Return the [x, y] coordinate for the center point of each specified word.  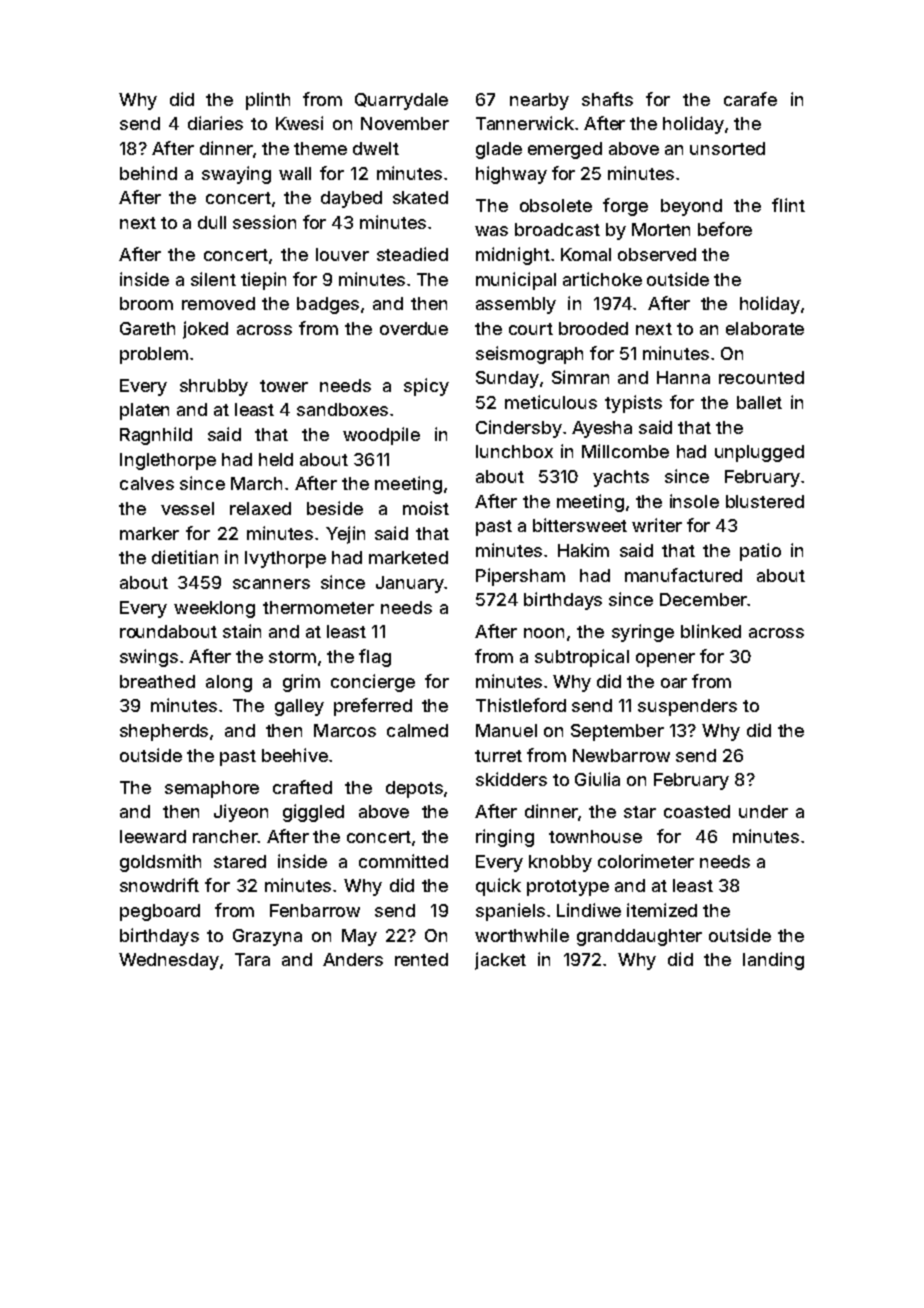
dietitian [185, 557]
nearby [539, 101]
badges [328, 305]
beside [335, 508]
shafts [607, 99]
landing [773, 961]
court [531, 329]
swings [149, 658]
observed [657, 254]
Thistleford [521, 705]
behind [148, 173]
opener [665, 660]
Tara [252, 959]
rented [421, 959]
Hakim [583, 550]
